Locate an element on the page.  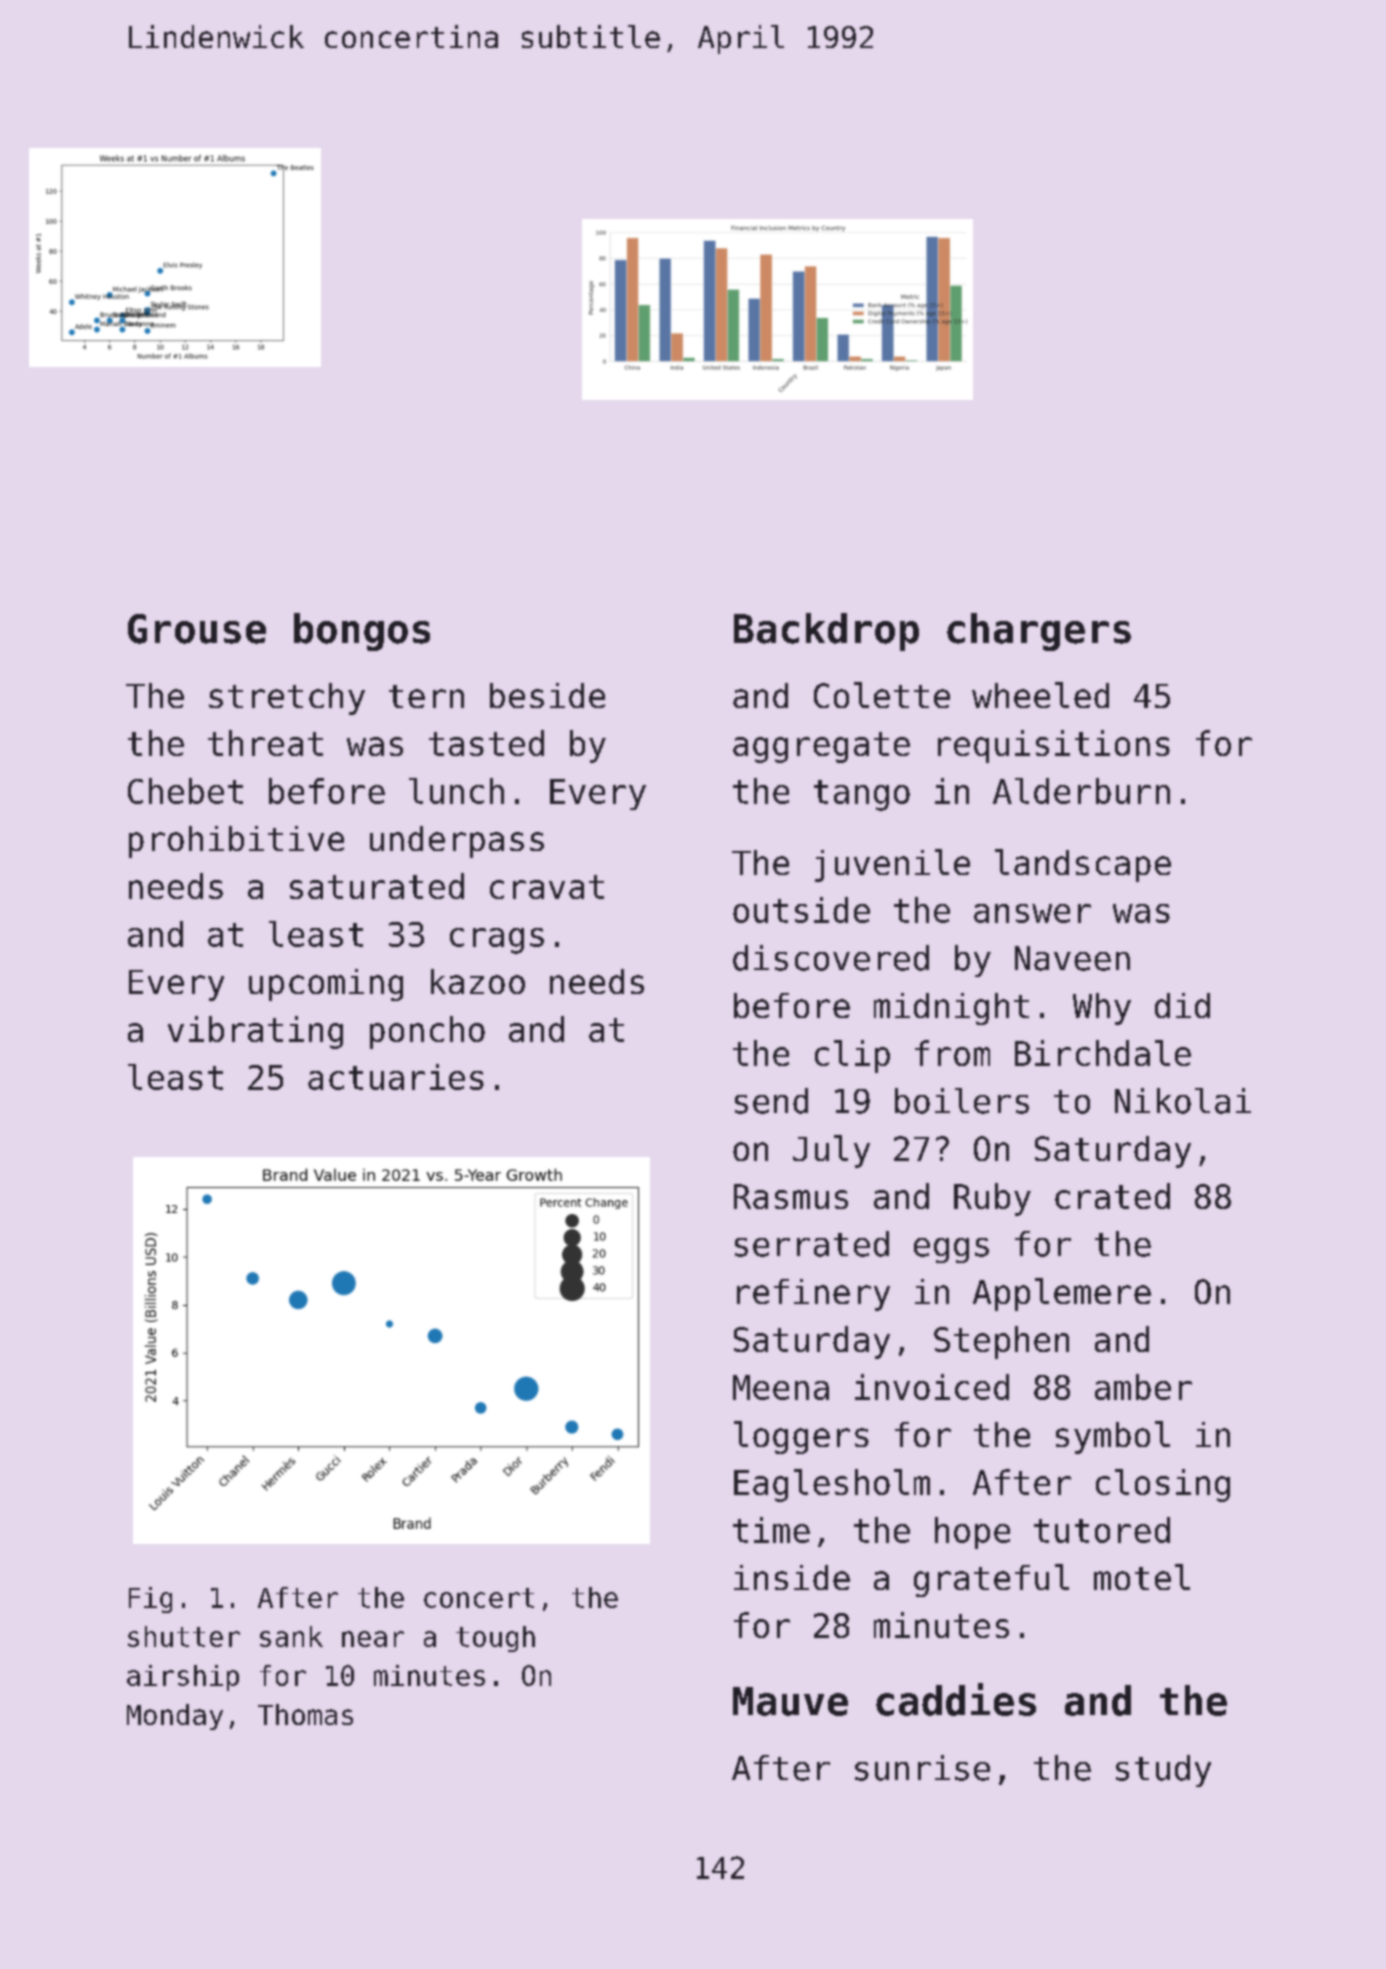
beside is located at coordinates (547, 695).
